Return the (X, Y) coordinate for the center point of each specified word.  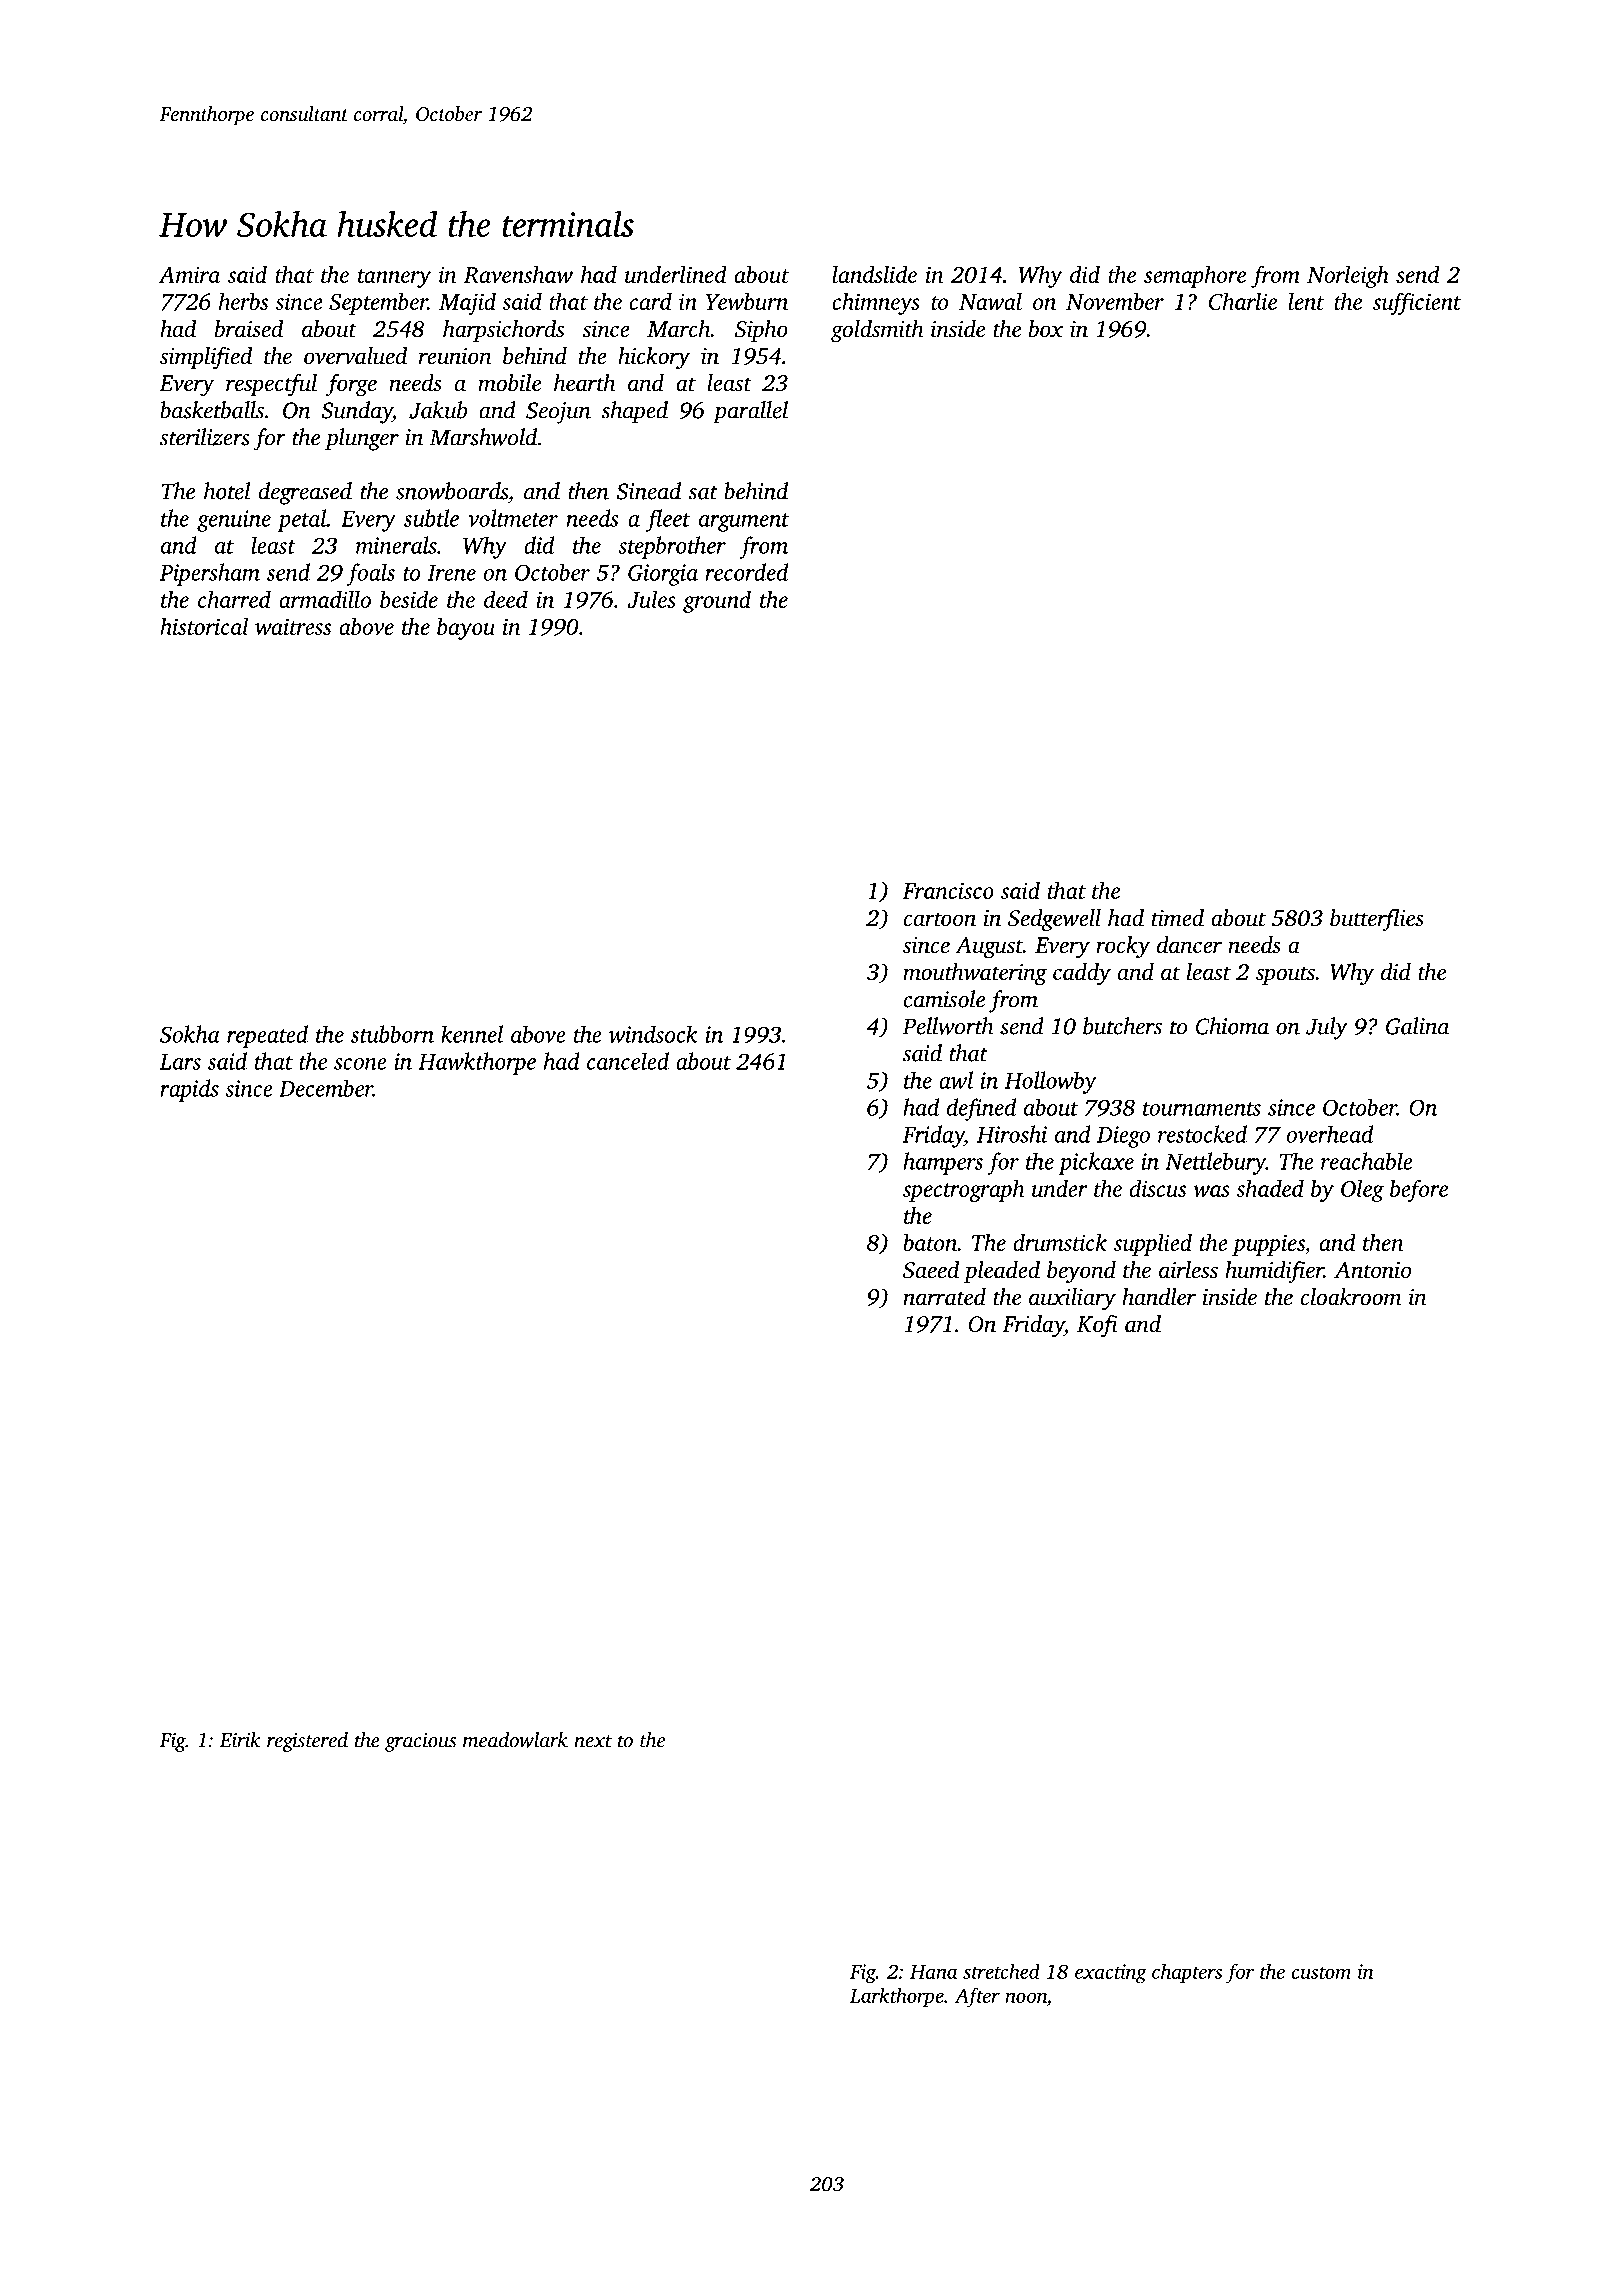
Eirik (240, 1740)
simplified (206, 358)
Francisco (948, 890)
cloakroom (1351, 1297)
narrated (944, 1297)
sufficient (1417, 303)
